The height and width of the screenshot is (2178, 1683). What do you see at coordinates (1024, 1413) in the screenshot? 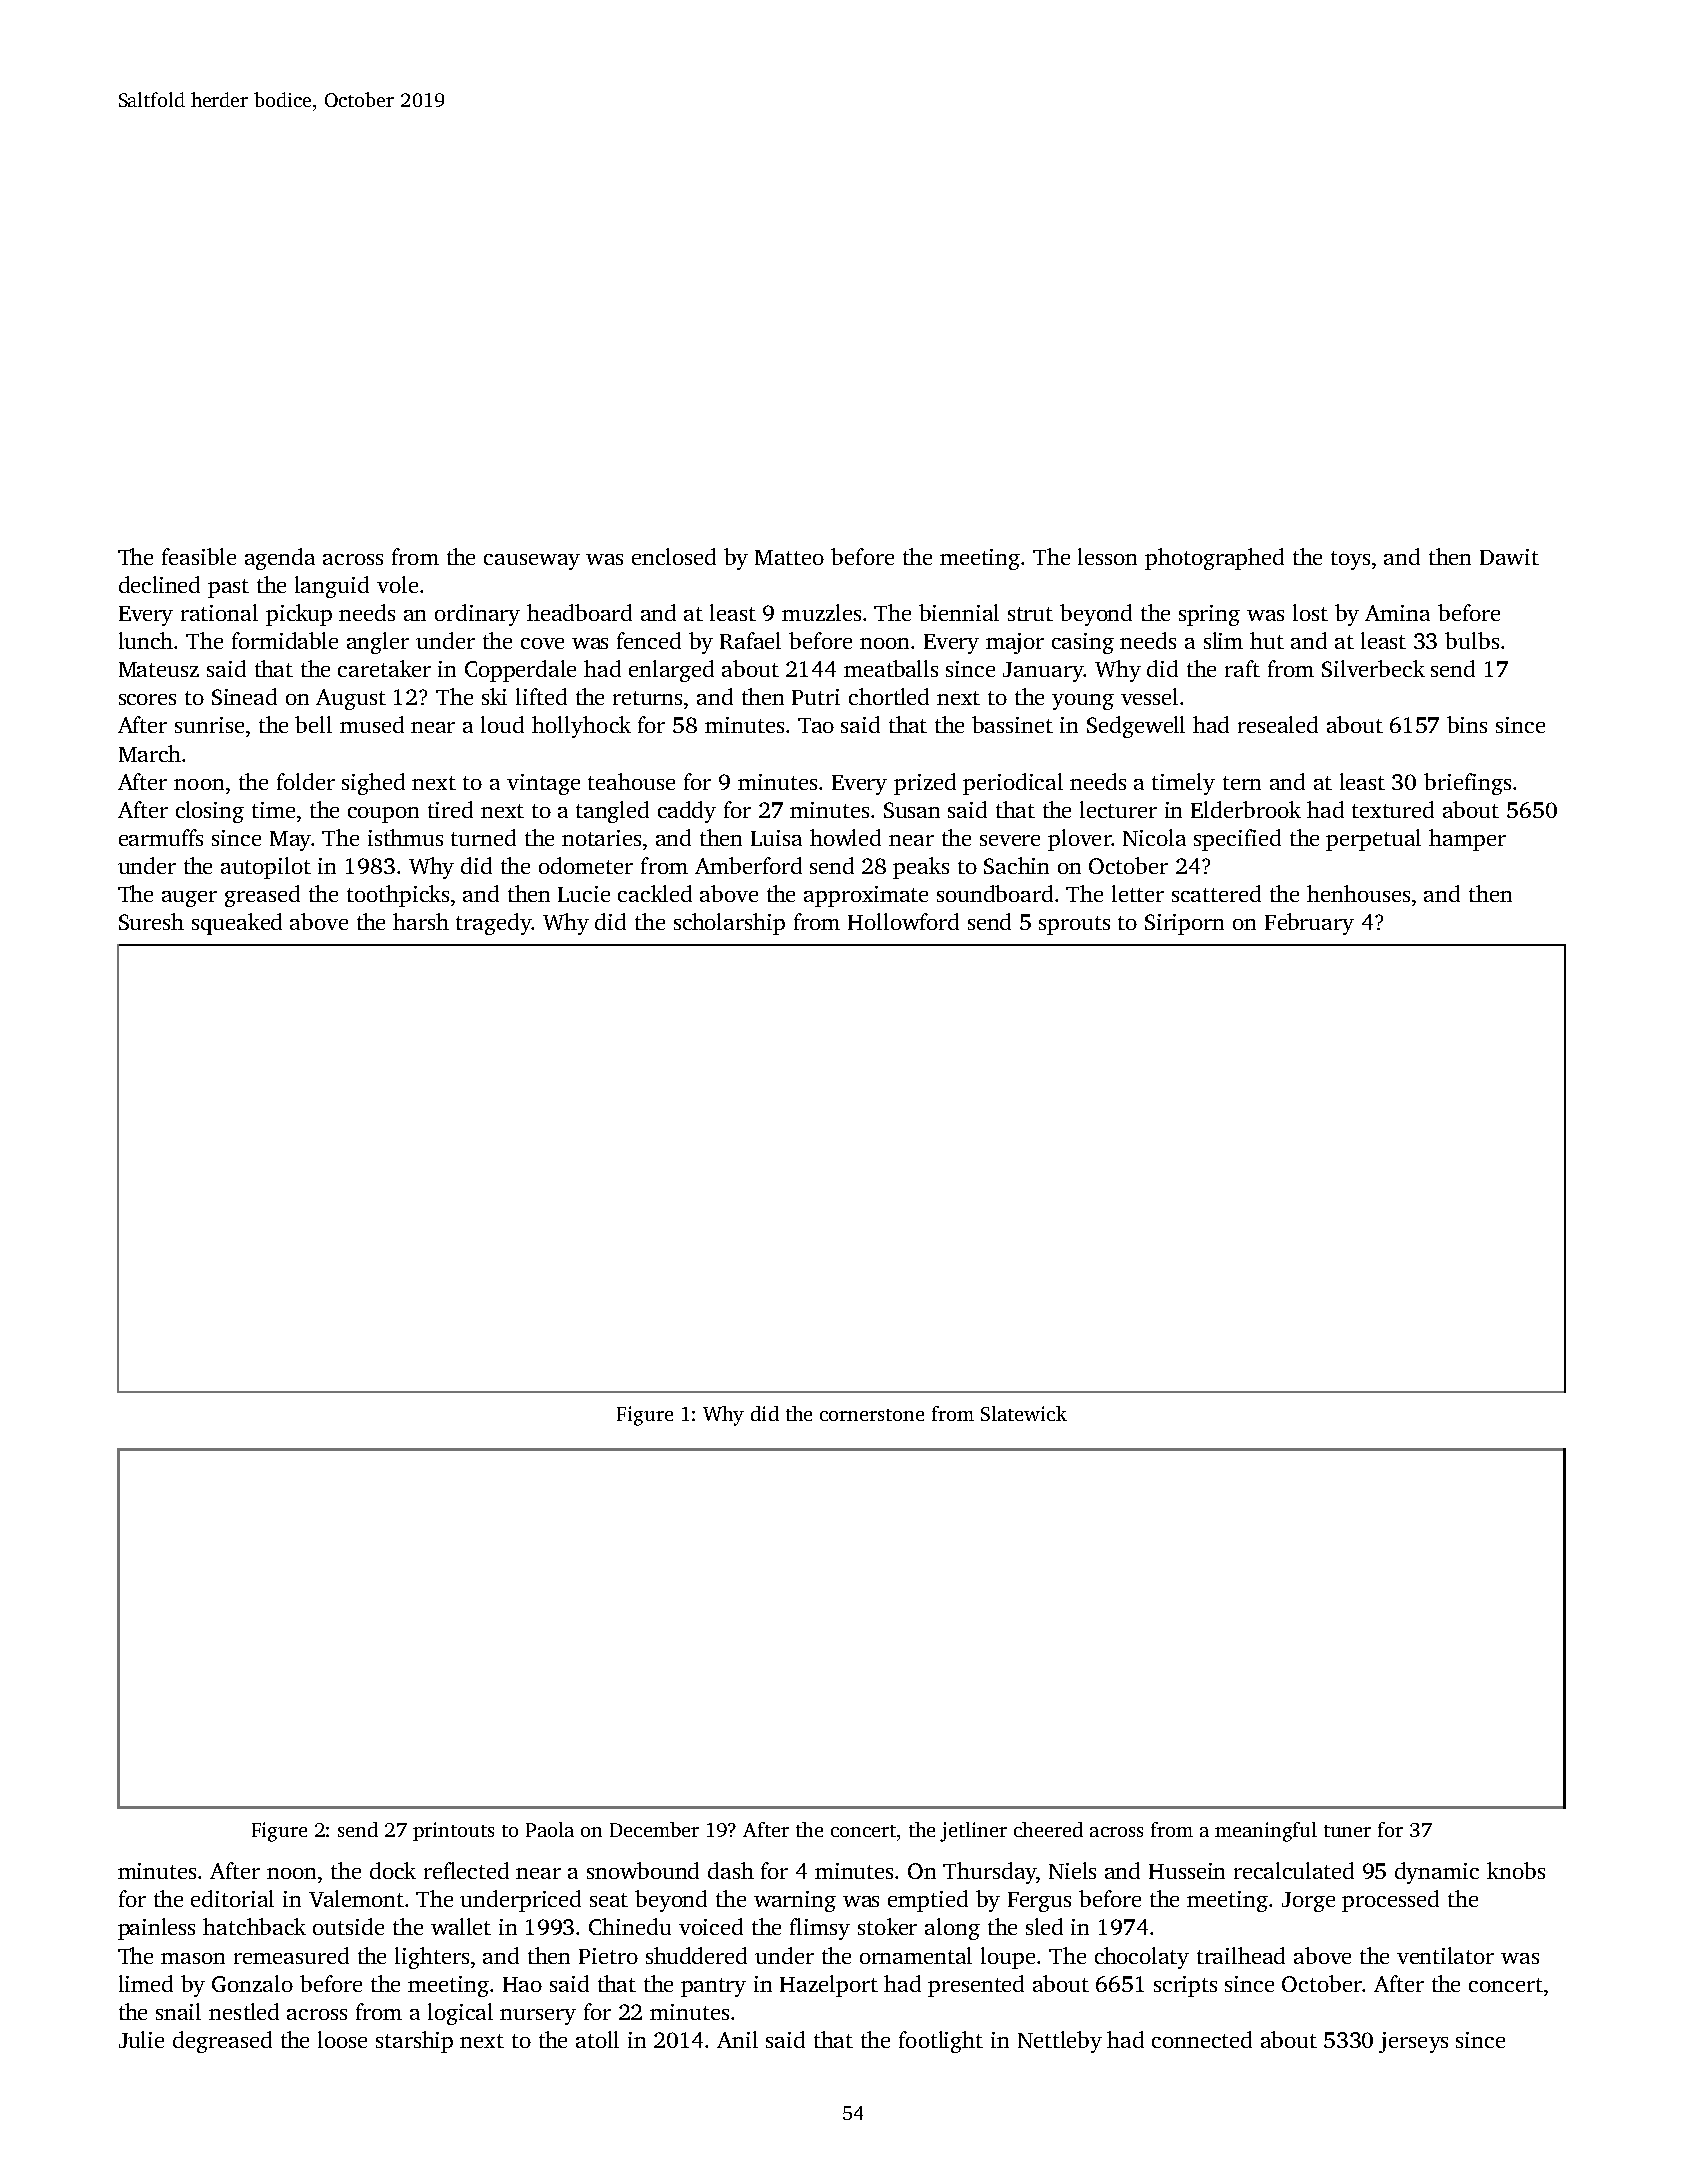
I see `Slatewick` at bounding box center [1024, 1413].
